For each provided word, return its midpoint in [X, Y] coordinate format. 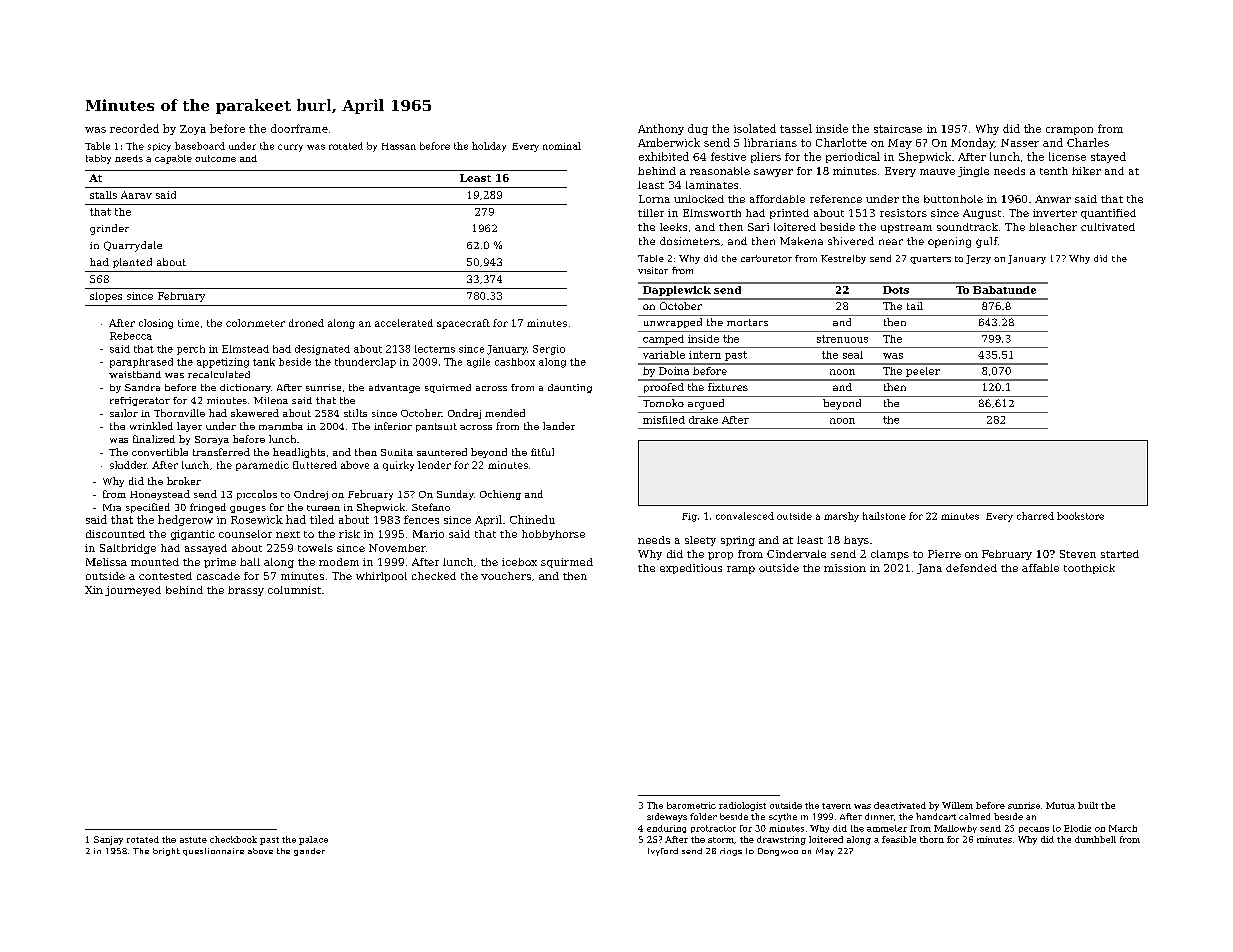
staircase [898, 129]
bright [166, 852]
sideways [667, 817]
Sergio [549, 350]
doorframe [299, 128]
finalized [154, 439]
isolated [755, 128]
